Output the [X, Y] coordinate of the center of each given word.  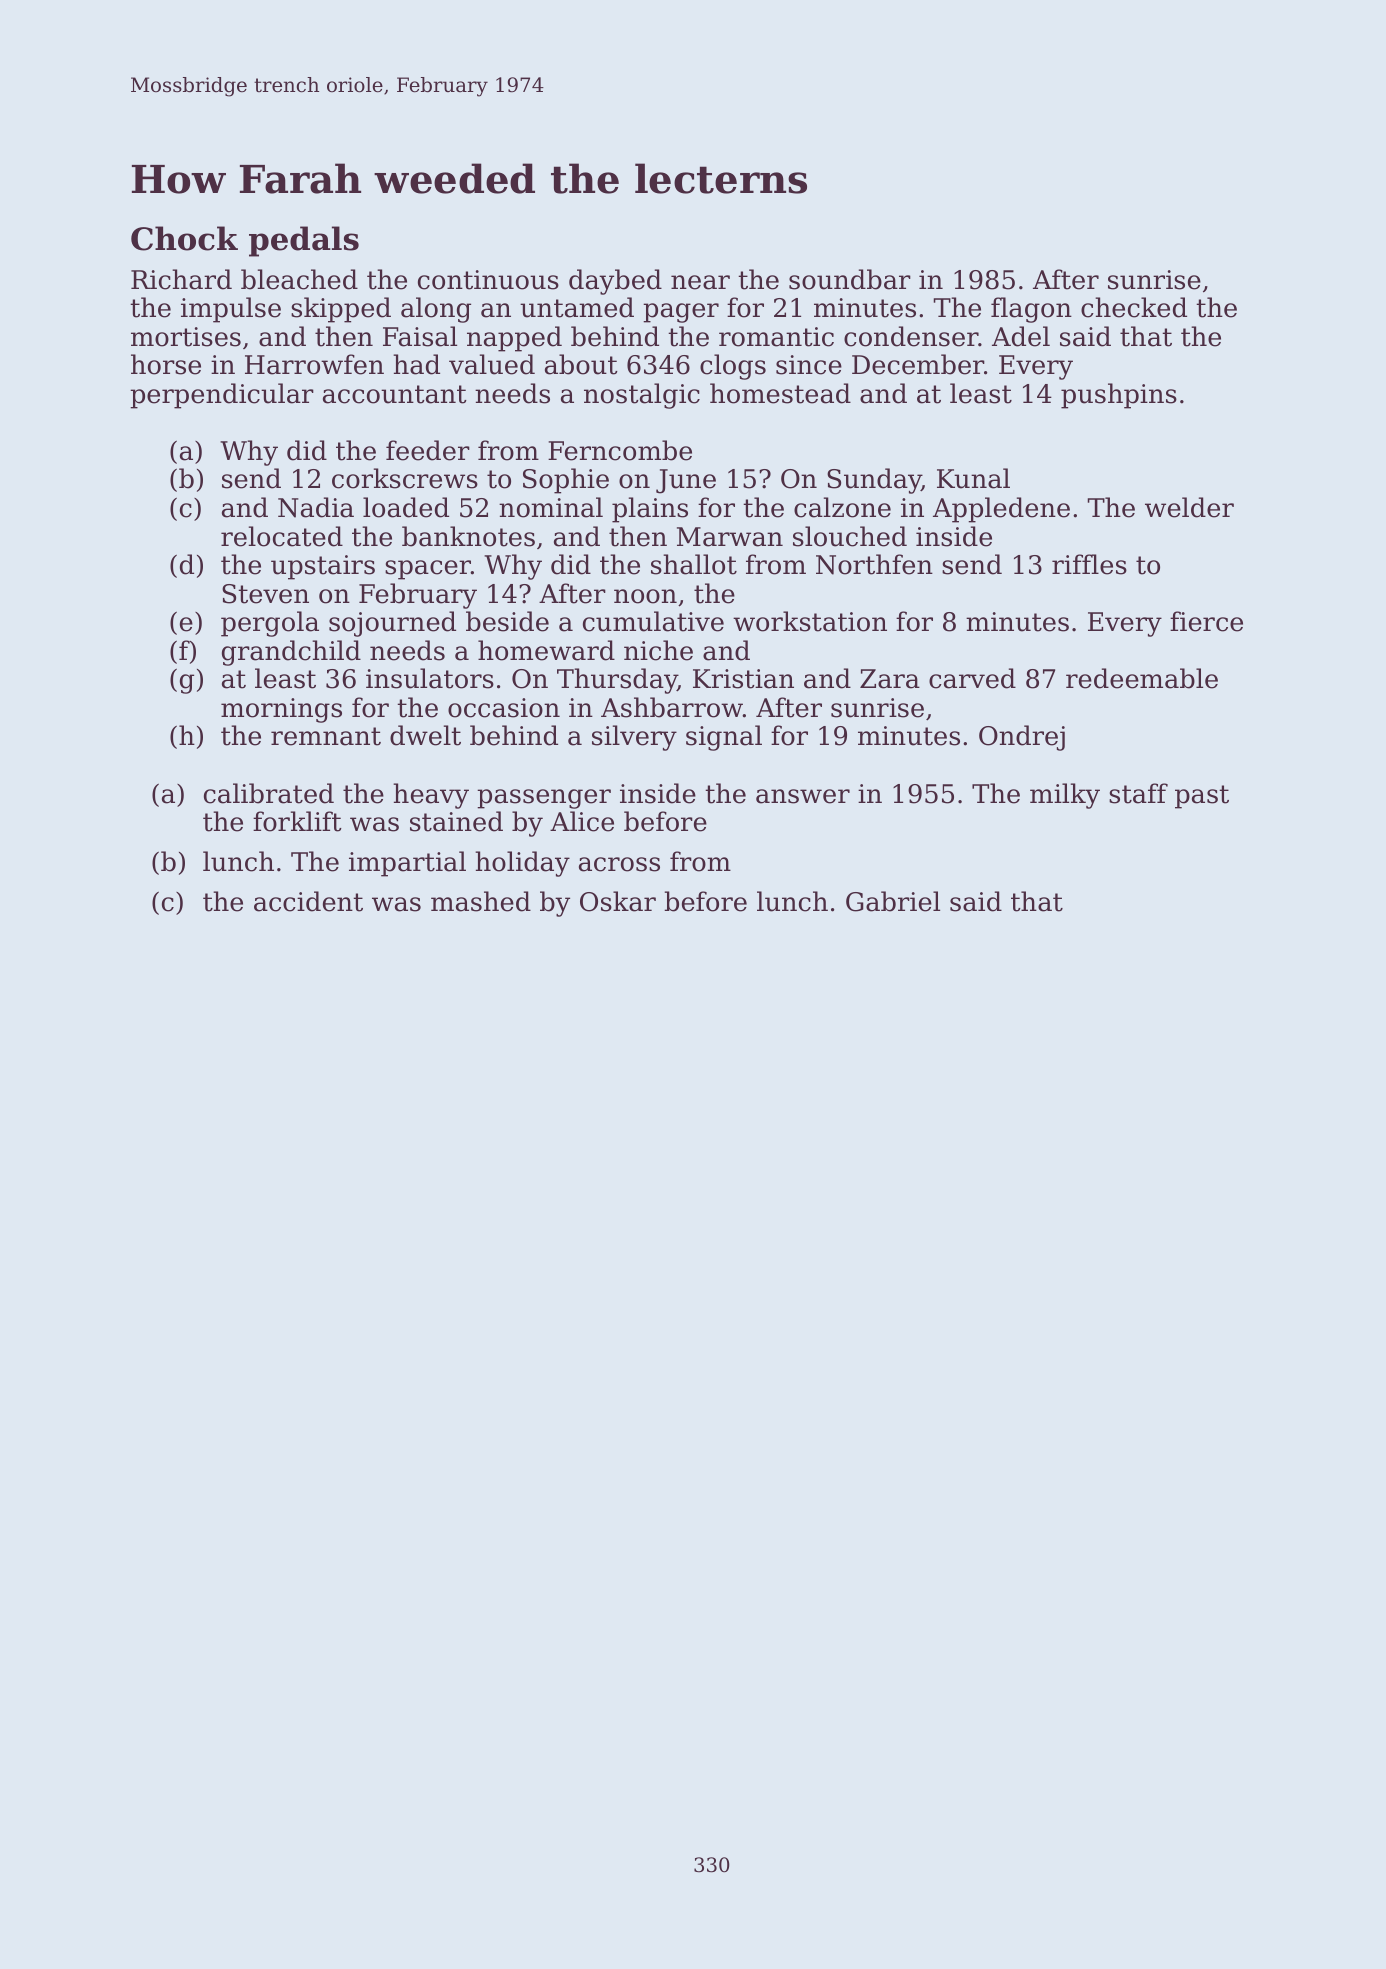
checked [1134, 307]
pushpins [1119, 396]
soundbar [850, 279]
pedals [304, 241]
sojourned [392, 624]
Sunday [874, 481]
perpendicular [222, 396]
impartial [407, 864]
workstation [810, 621]
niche [658, 650]
